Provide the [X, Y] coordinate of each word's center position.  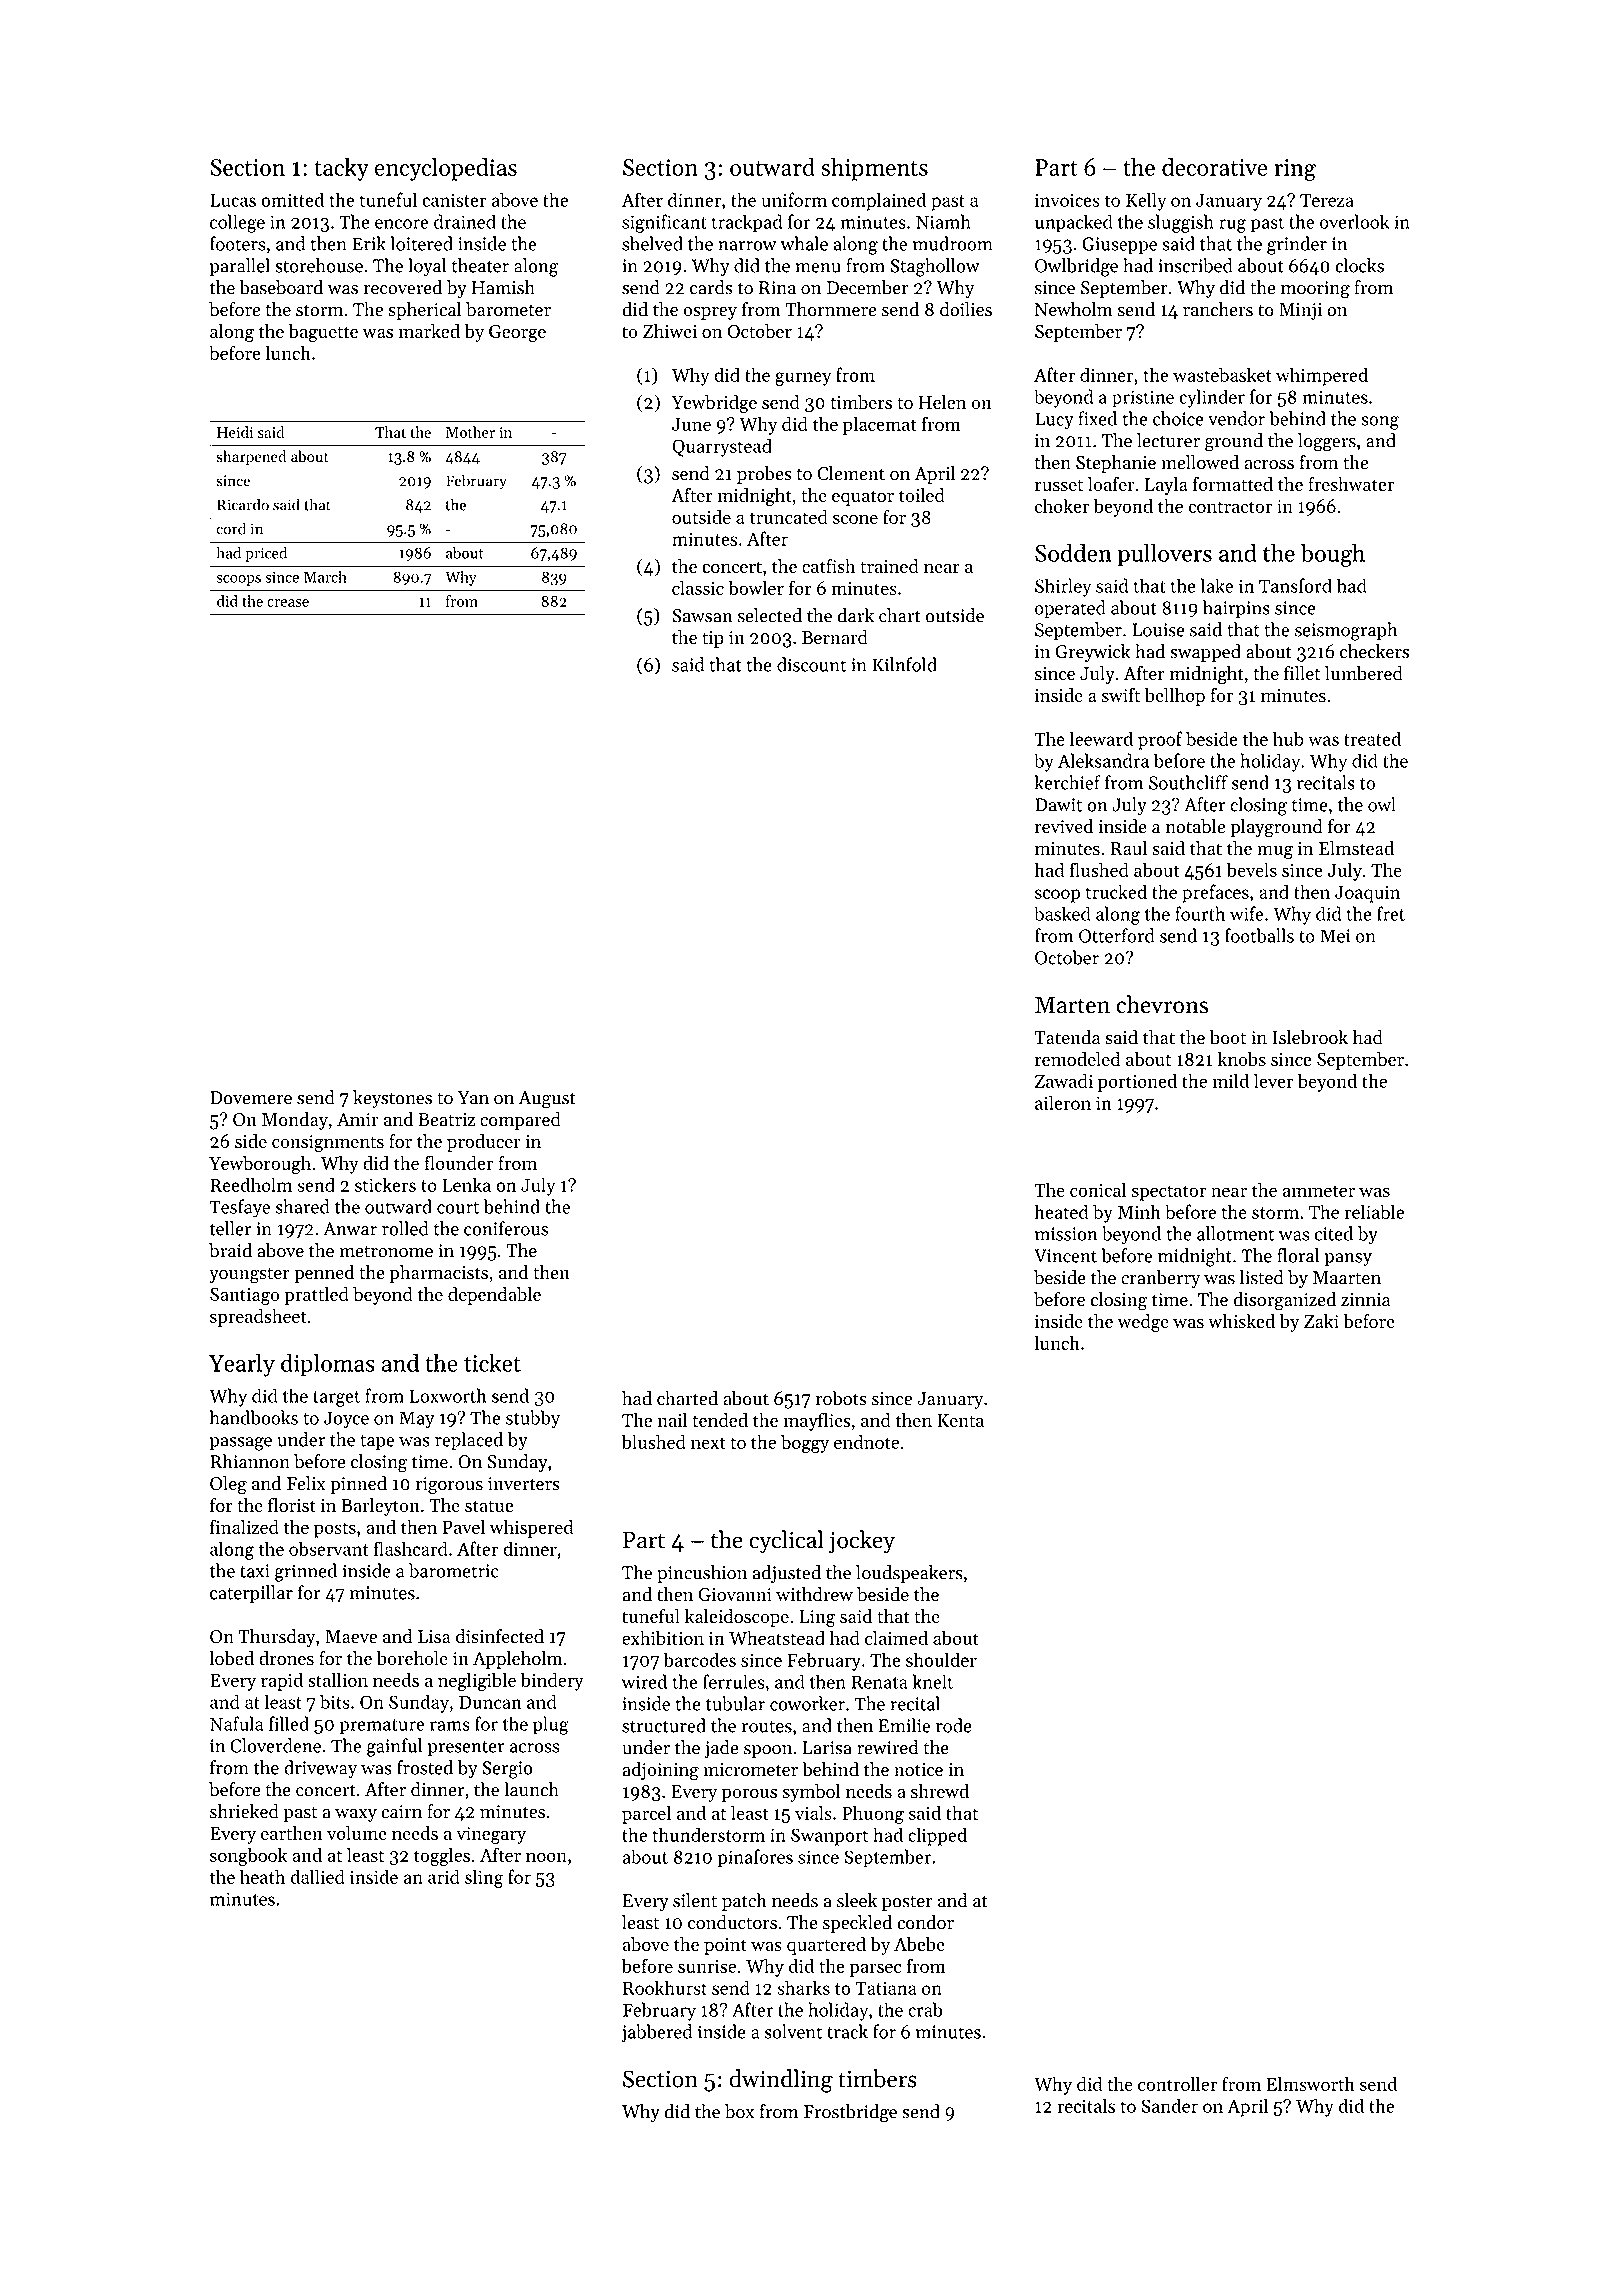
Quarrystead [722, 447]
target [336, 1399]
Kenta [960, 1420]
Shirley [1063, 587]
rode [954, 1725]
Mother [470, 432]
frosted [425, 1767]
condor [925, 1922]
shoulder [941, 1659]
